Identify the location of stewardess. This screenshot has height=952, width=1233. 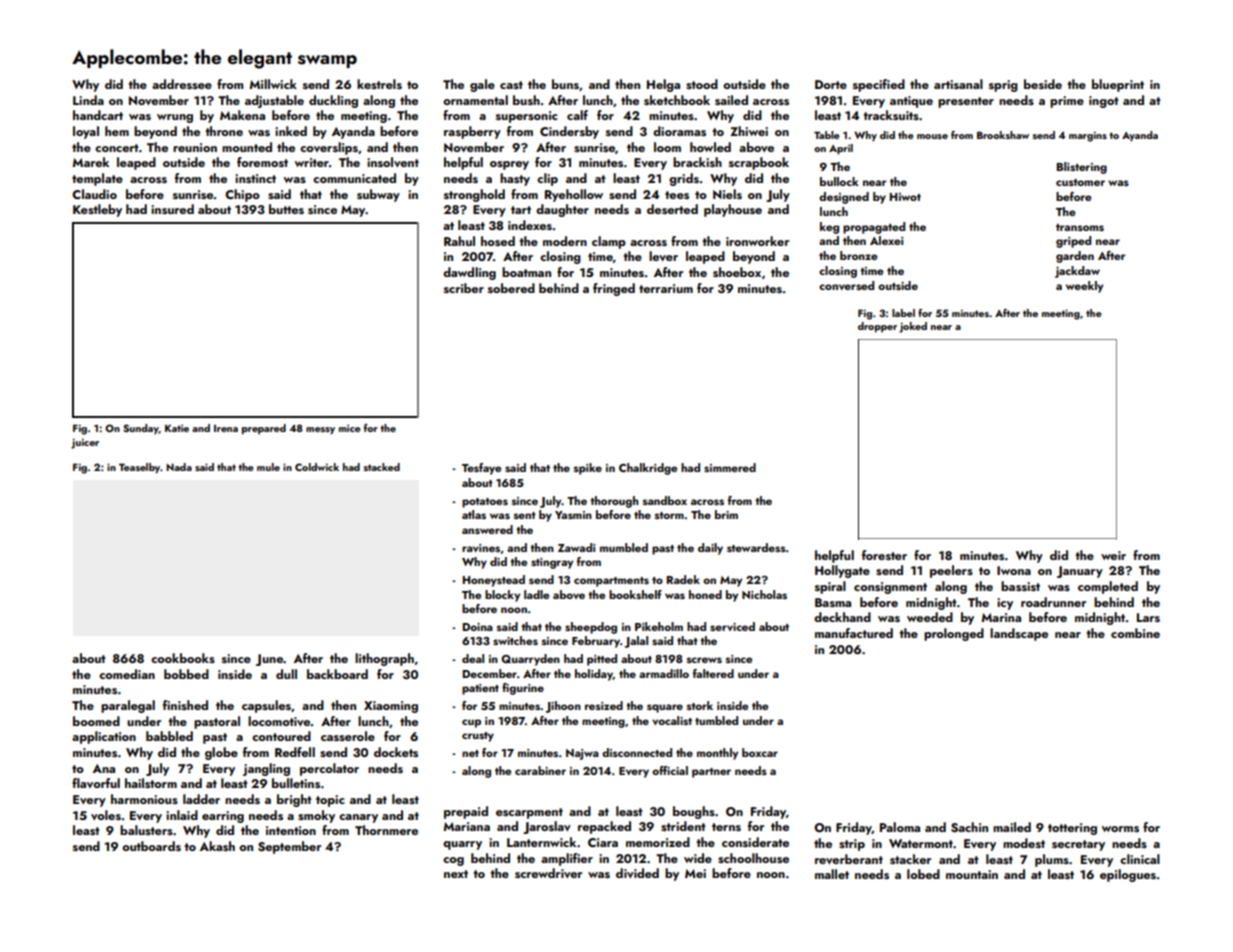
(756, 547).
